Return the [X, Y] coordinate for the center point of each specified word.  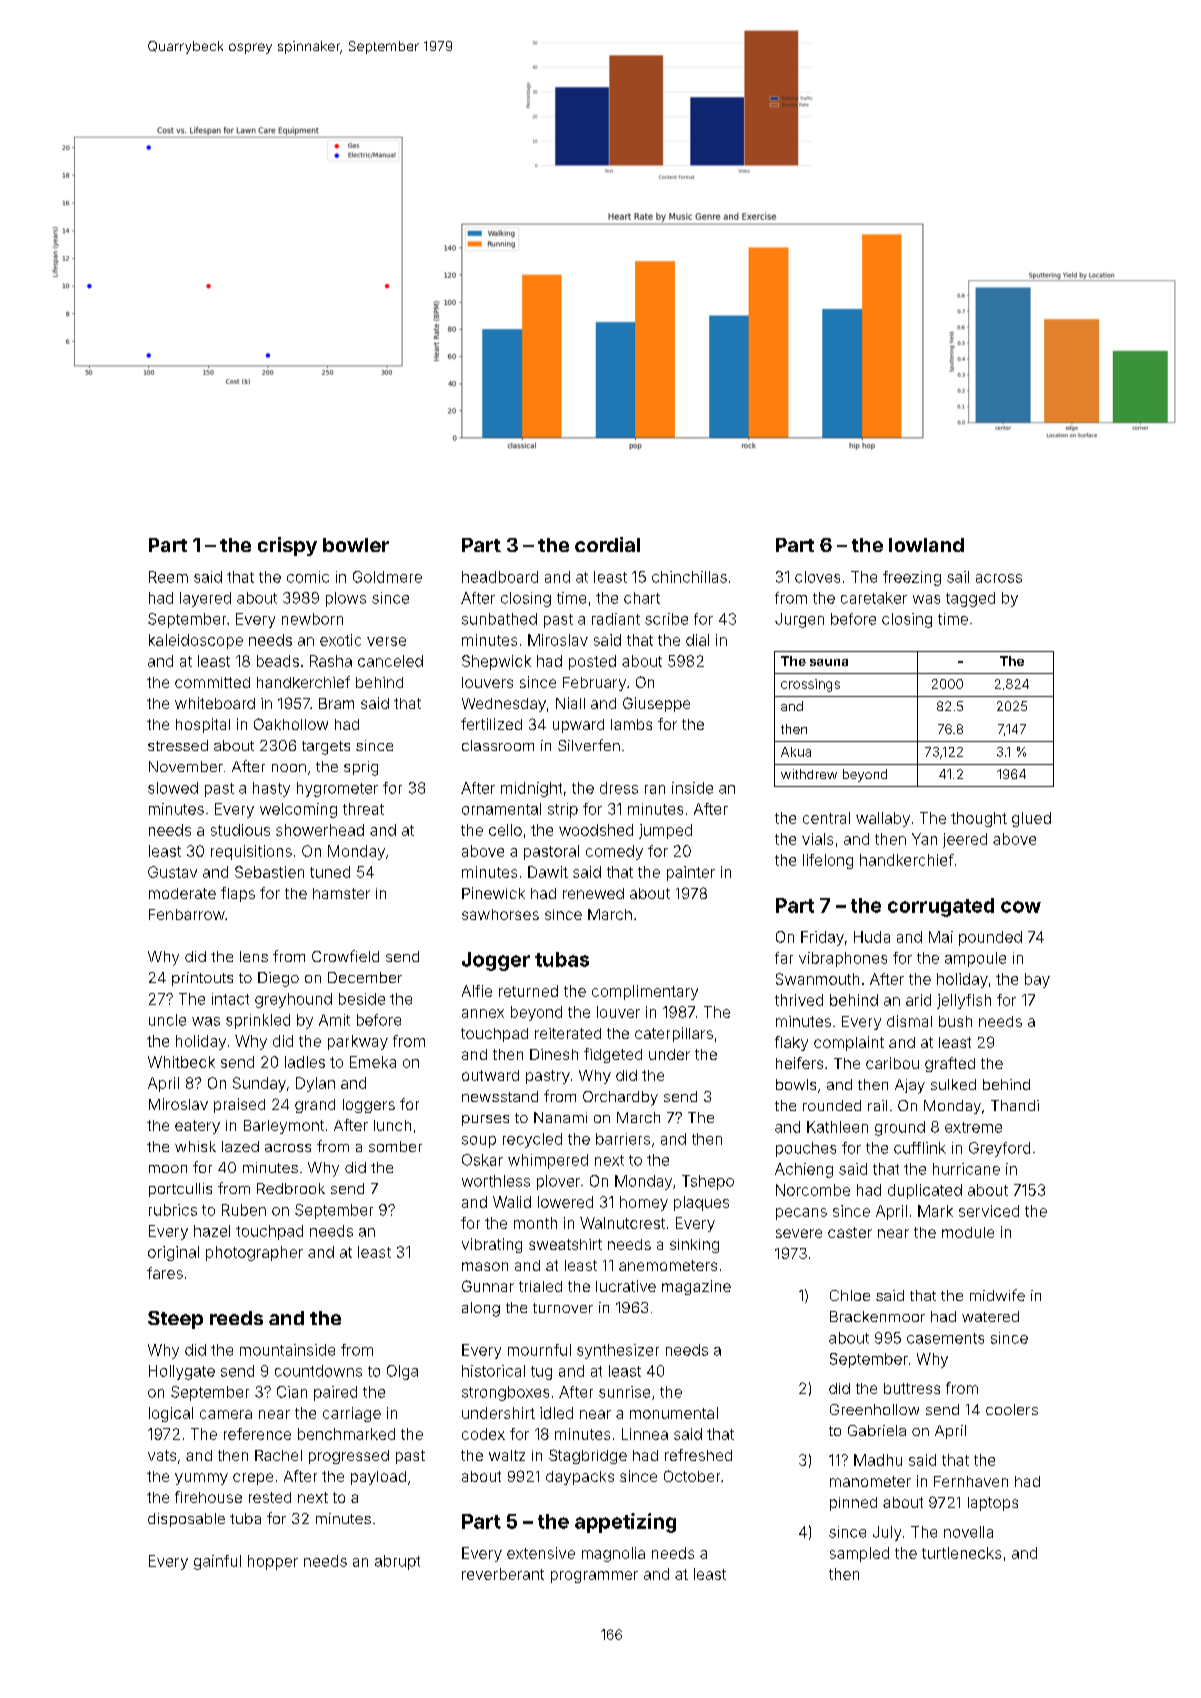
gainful [217, 1562]
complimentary [645, 992]
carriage [352, 1414]
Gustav [172, 872]
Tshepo [708, 1182]
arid [918, 1000]
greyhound [293, 1000]
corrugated [941, 907]
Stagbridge [588, 1456]
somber [395, 1146]
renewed [593, 893]
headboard [500, 577]
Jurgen [799, 620]
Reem [168, 577]
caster [850, 1232]
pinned [853, 1504]
